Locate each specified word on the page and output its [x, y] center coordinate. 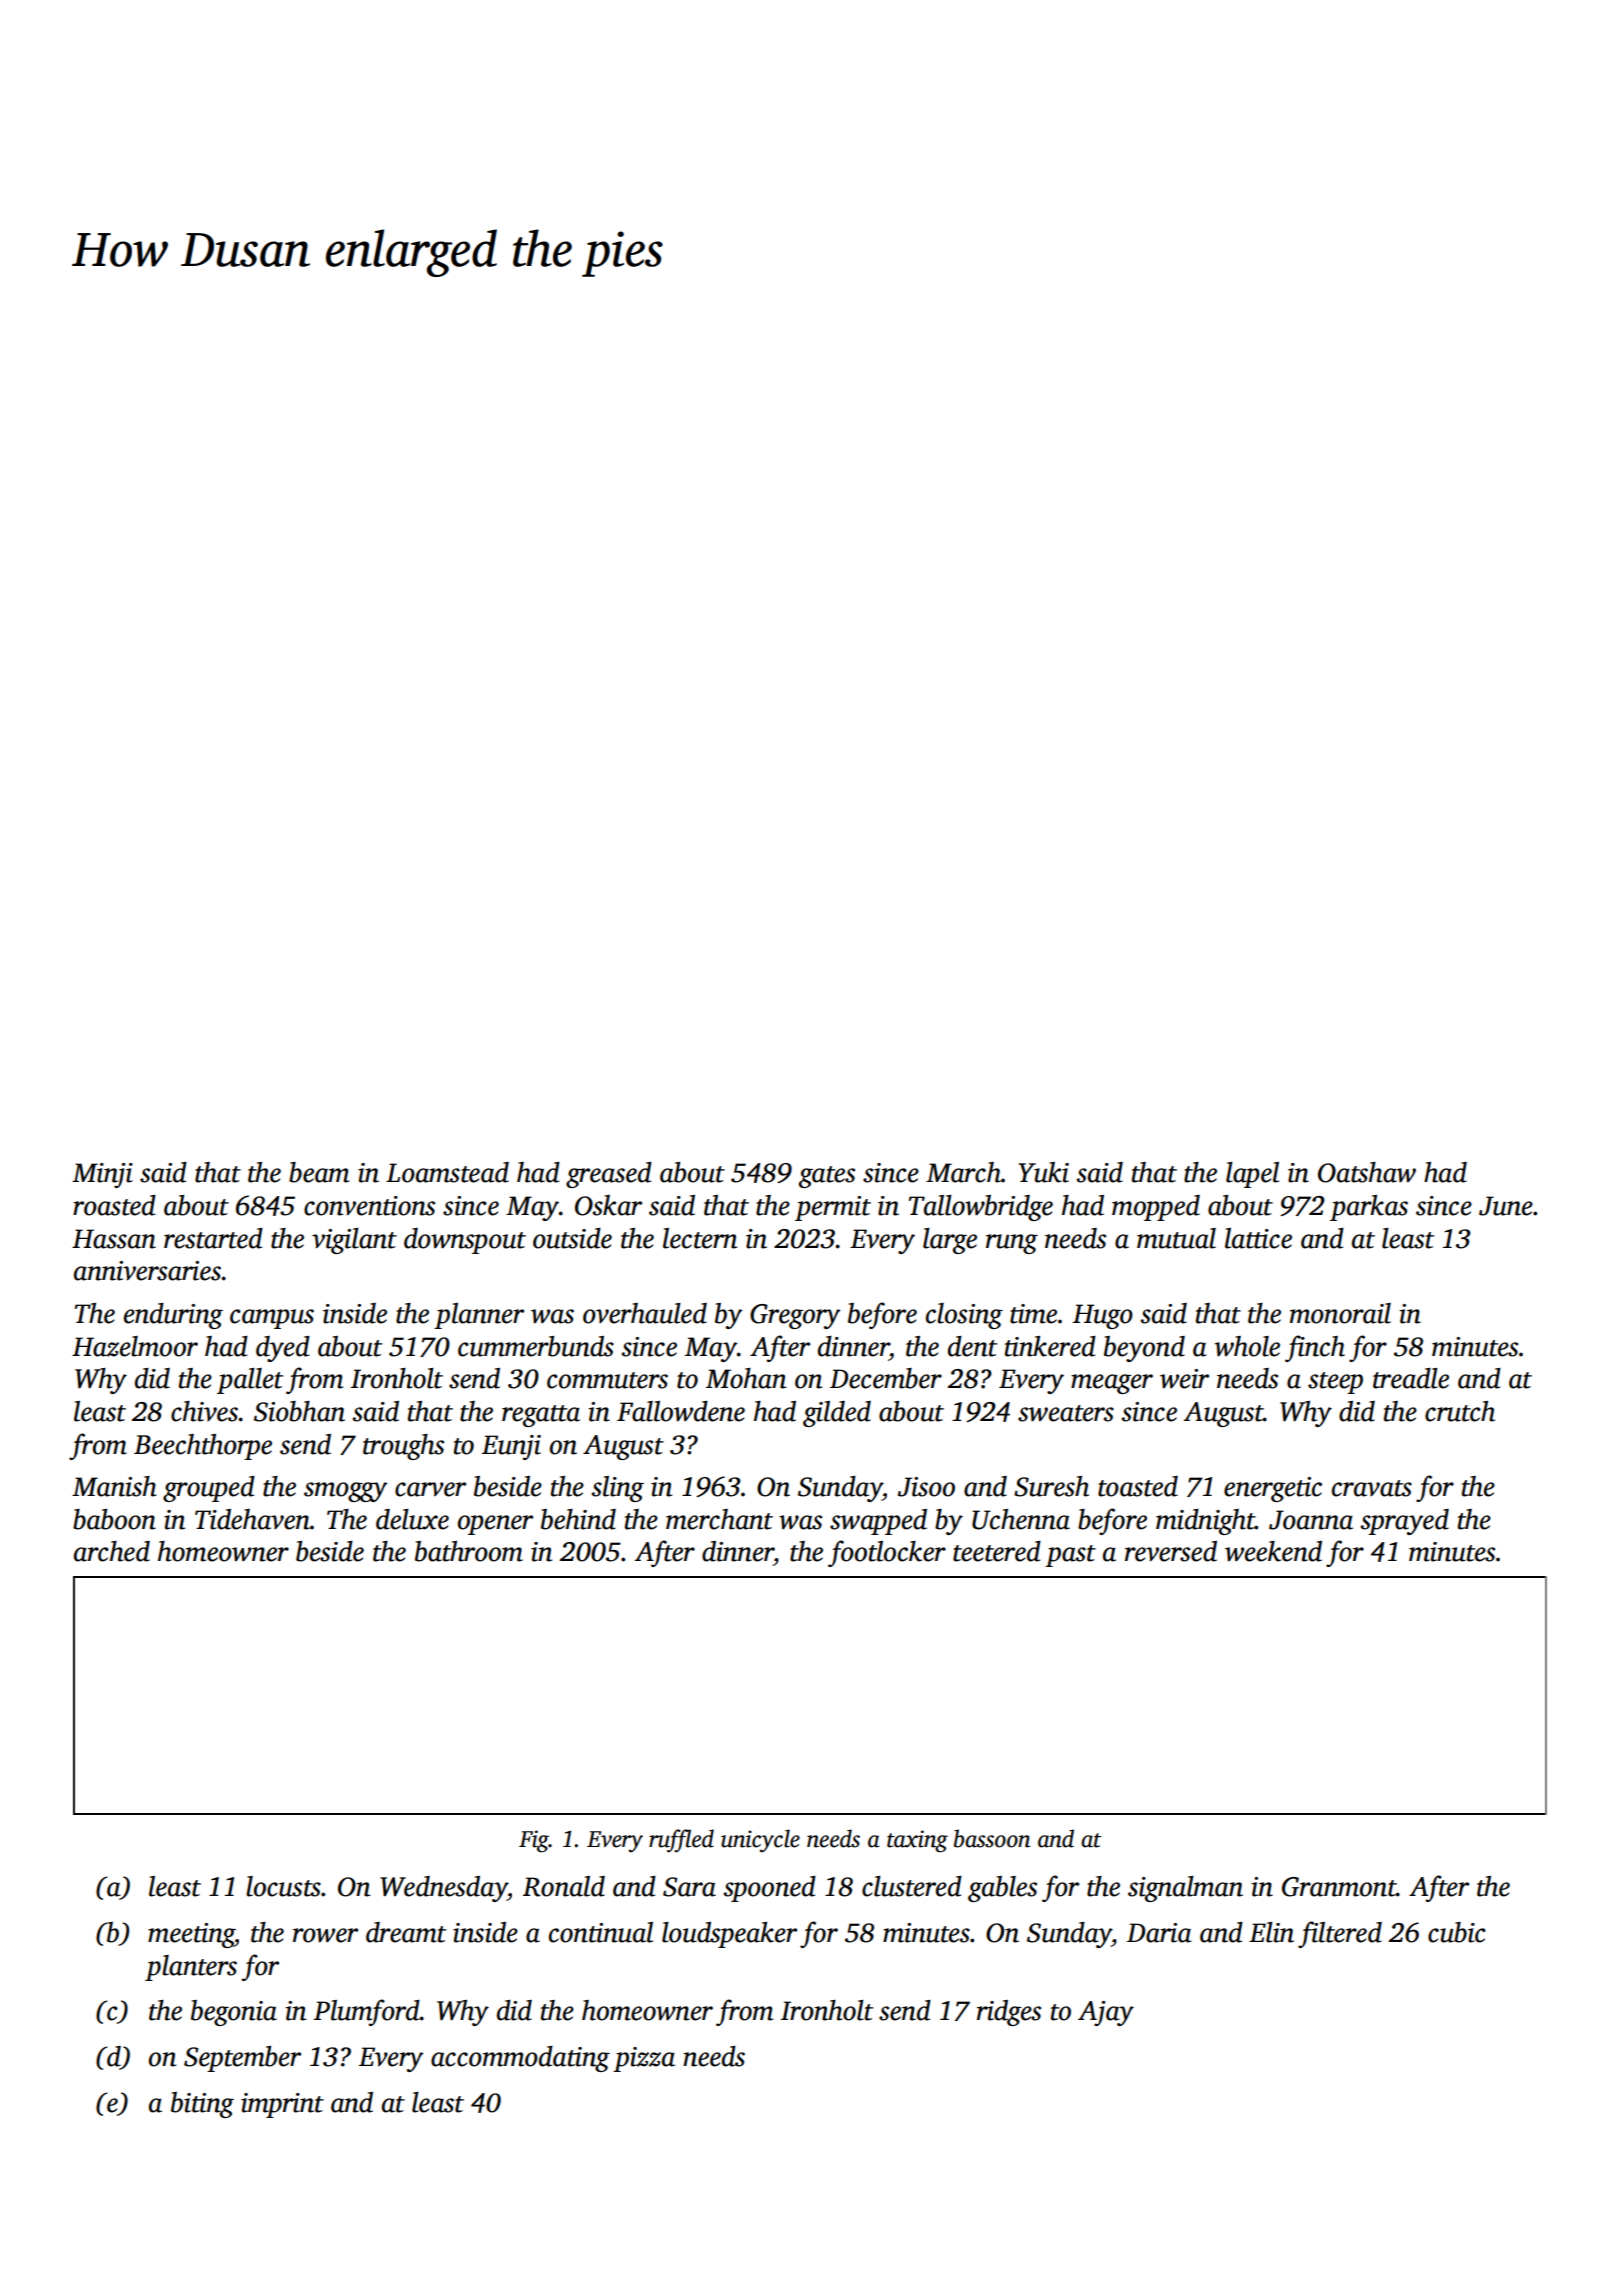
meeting [191, 1935]
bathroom [469, 1551]
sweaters [1066, 1413]
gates [827, 1177]
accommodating [520, 2059]
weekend [1273, 1551]
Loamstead [447, 1172]
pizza [644, 2059]
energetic [1273, 1489]
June [1506, 1206]
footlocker [887, 1553]
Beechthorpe [203, 1447]
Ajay [1106, 2013]
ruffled [681, 1841]
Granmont [1339, 1887]
